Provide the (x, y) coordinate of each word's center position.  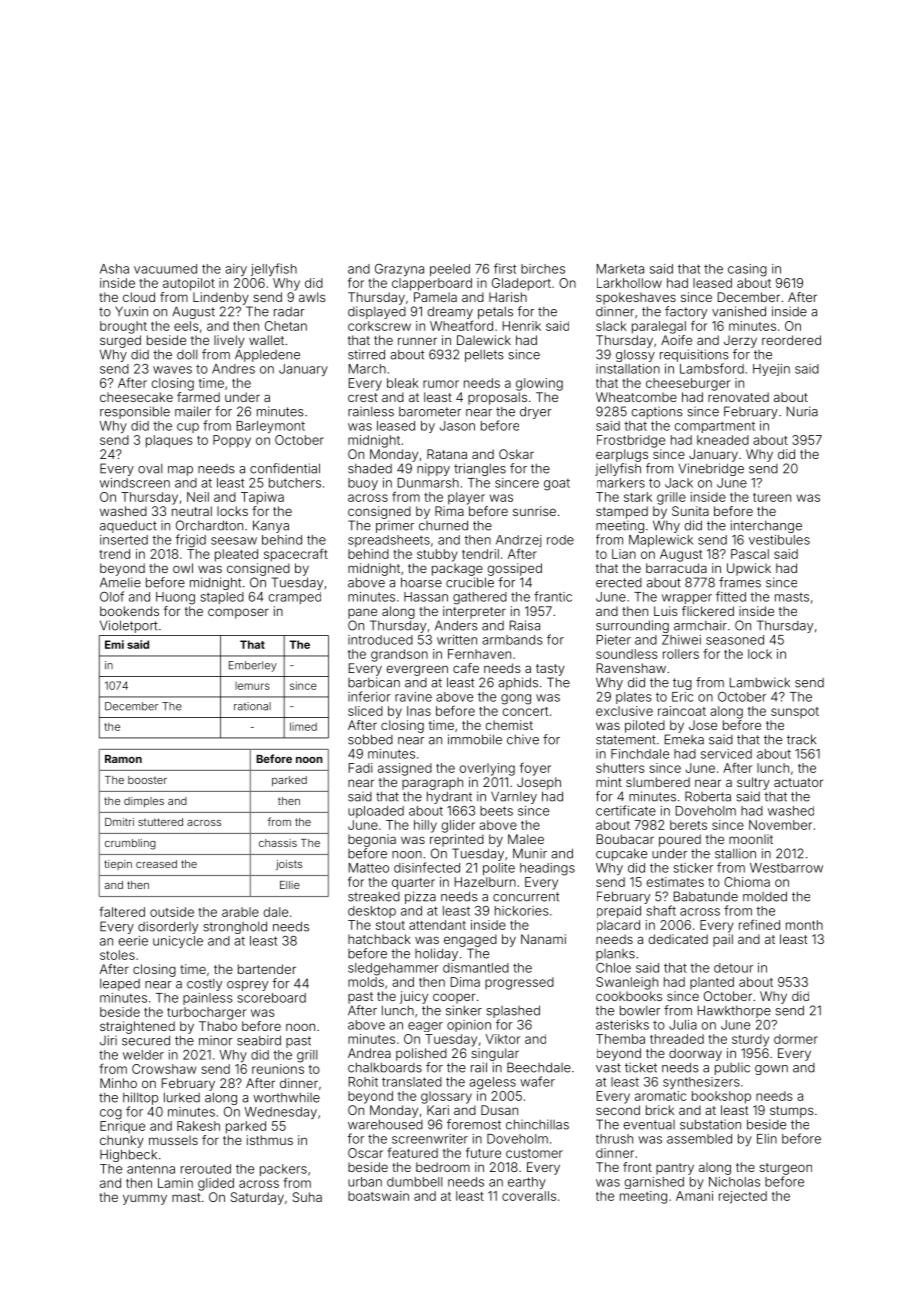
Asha (114, 269)
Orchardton (209, 525)
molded (765, 896)
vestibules (779, 540)
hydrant (449, 797)
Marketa (620, 269)
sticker (693, 868)
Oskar (516, 454)
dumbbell (414, 1182)
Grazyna (399, 270)
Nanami (543, 939)
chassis (278, 843)
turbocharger (206, 1013)
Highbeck (128, 1155)
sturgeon (785, 1169)
